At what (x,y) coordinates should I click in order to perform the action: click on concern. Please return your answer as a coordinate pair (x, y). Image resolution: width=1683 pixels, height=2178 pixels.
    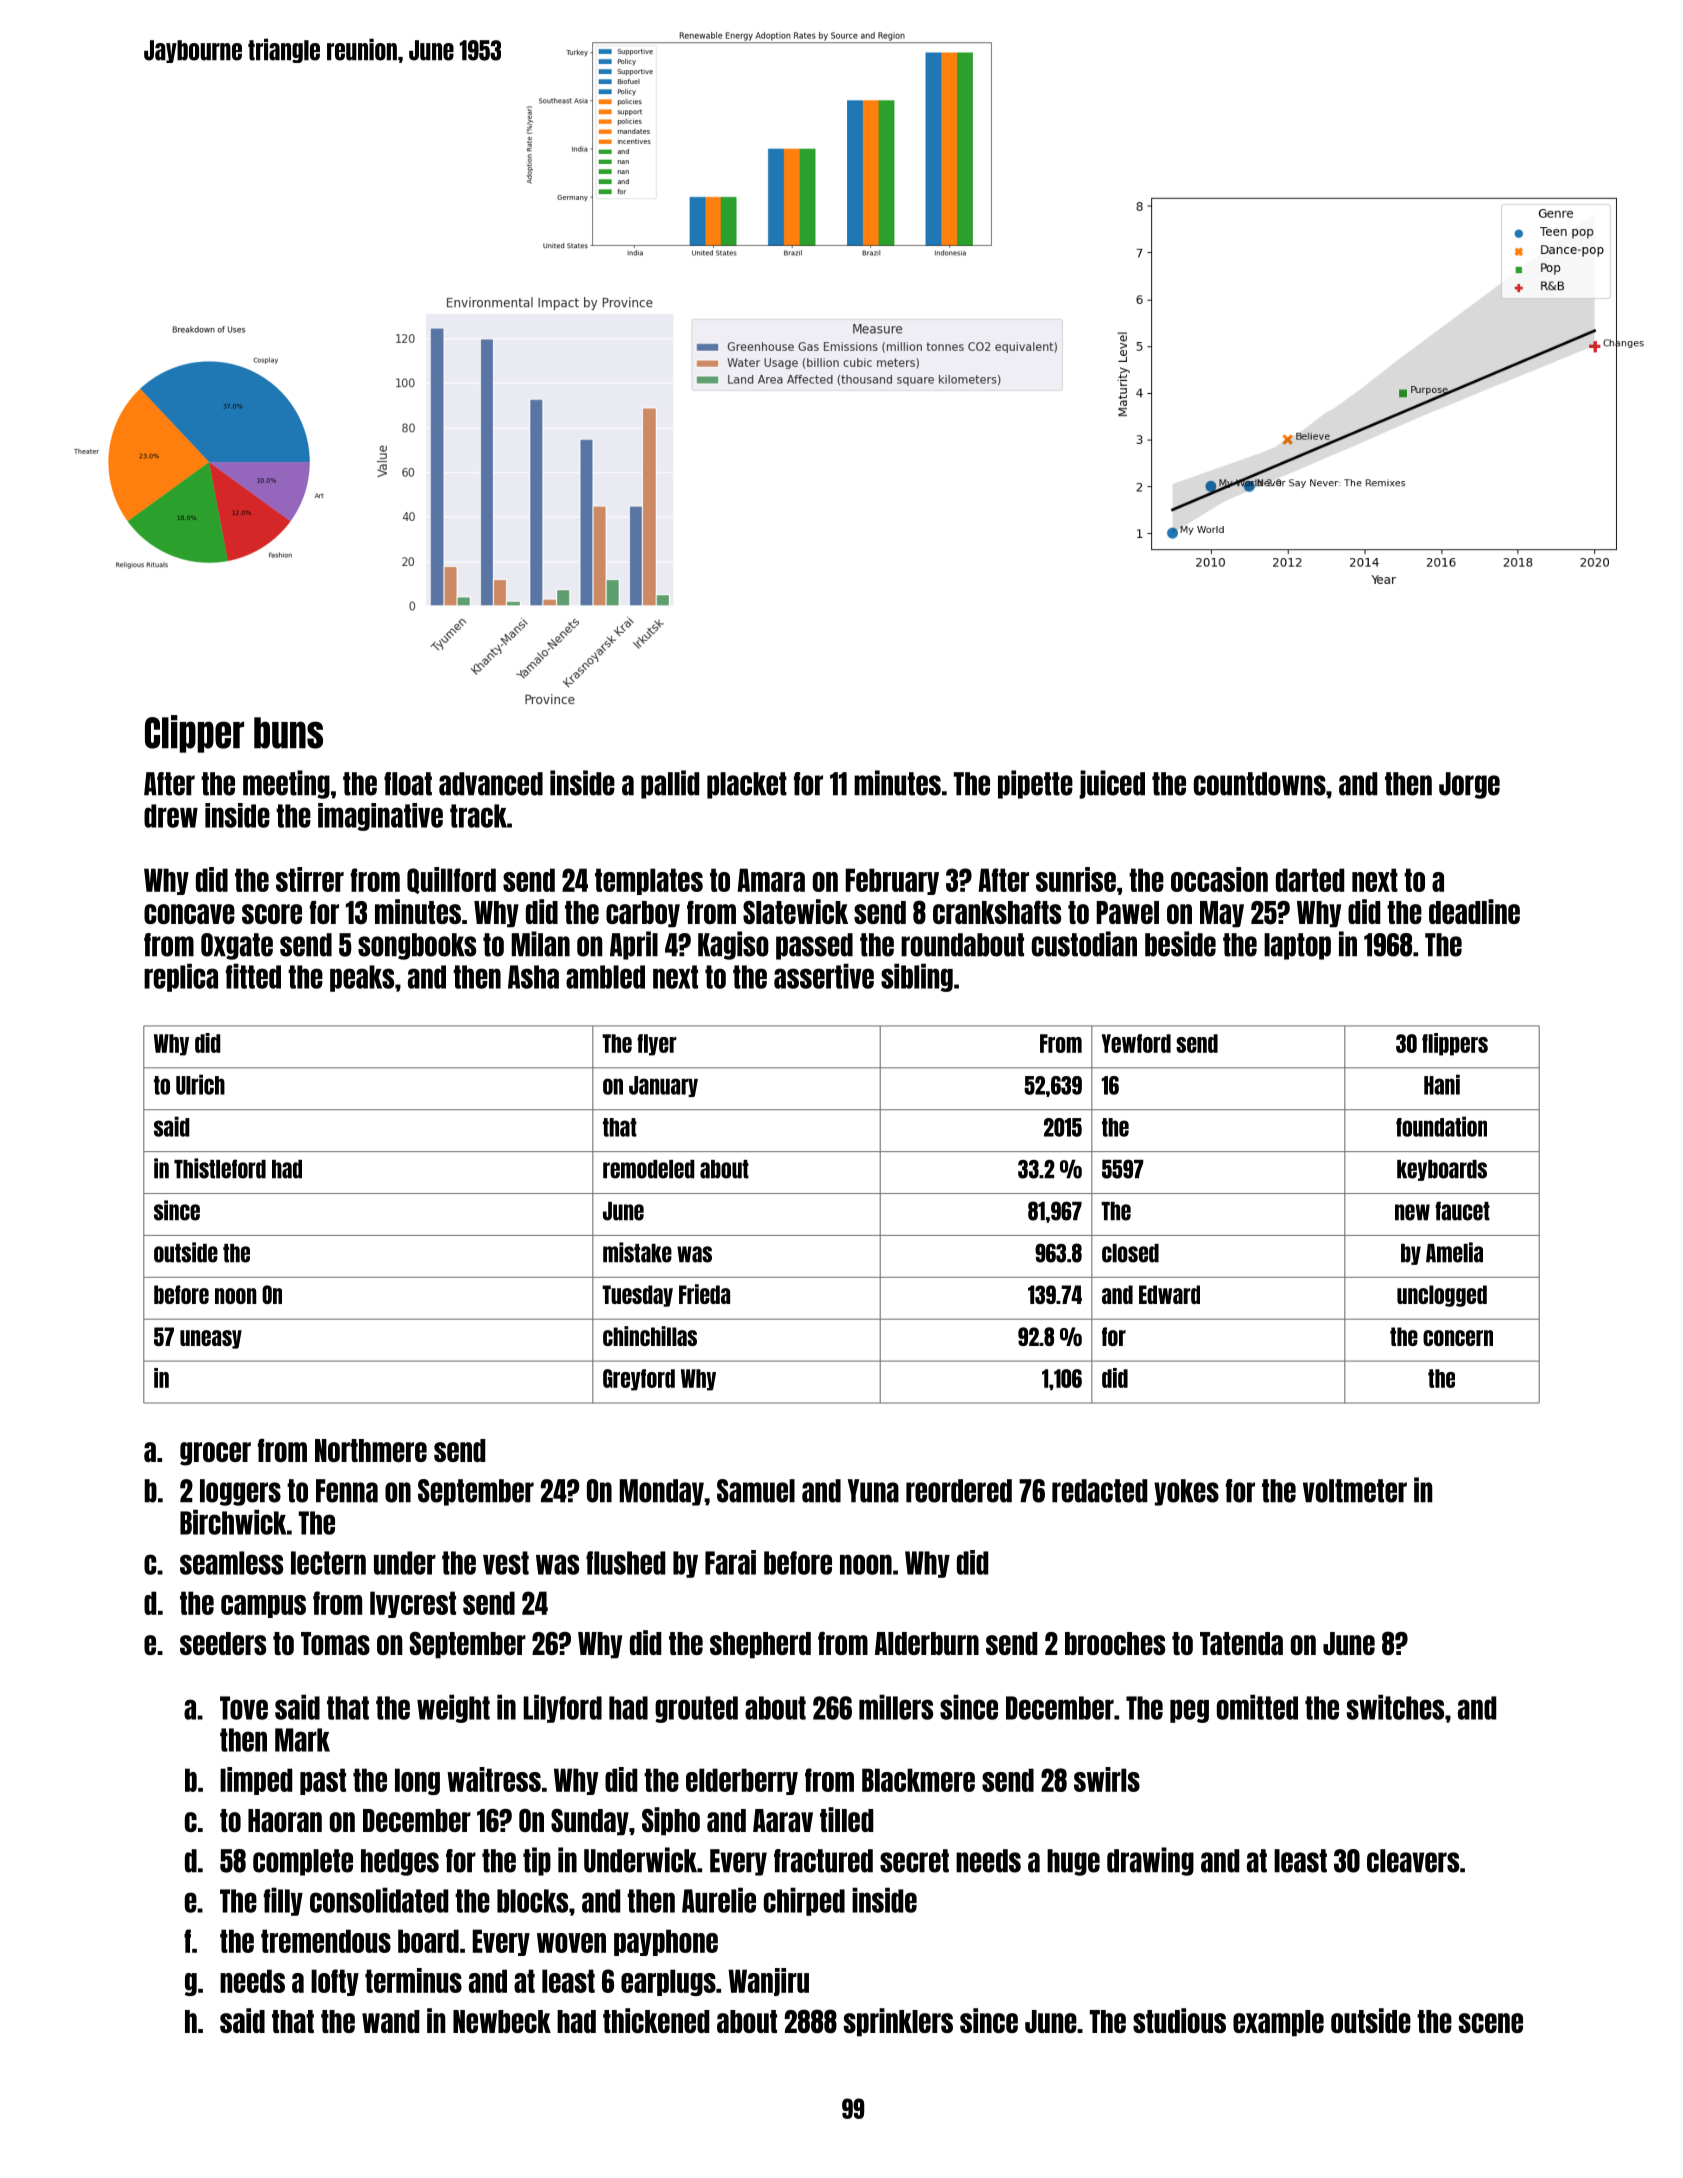
    Looking at the image, I should click on (1458, 1338).
